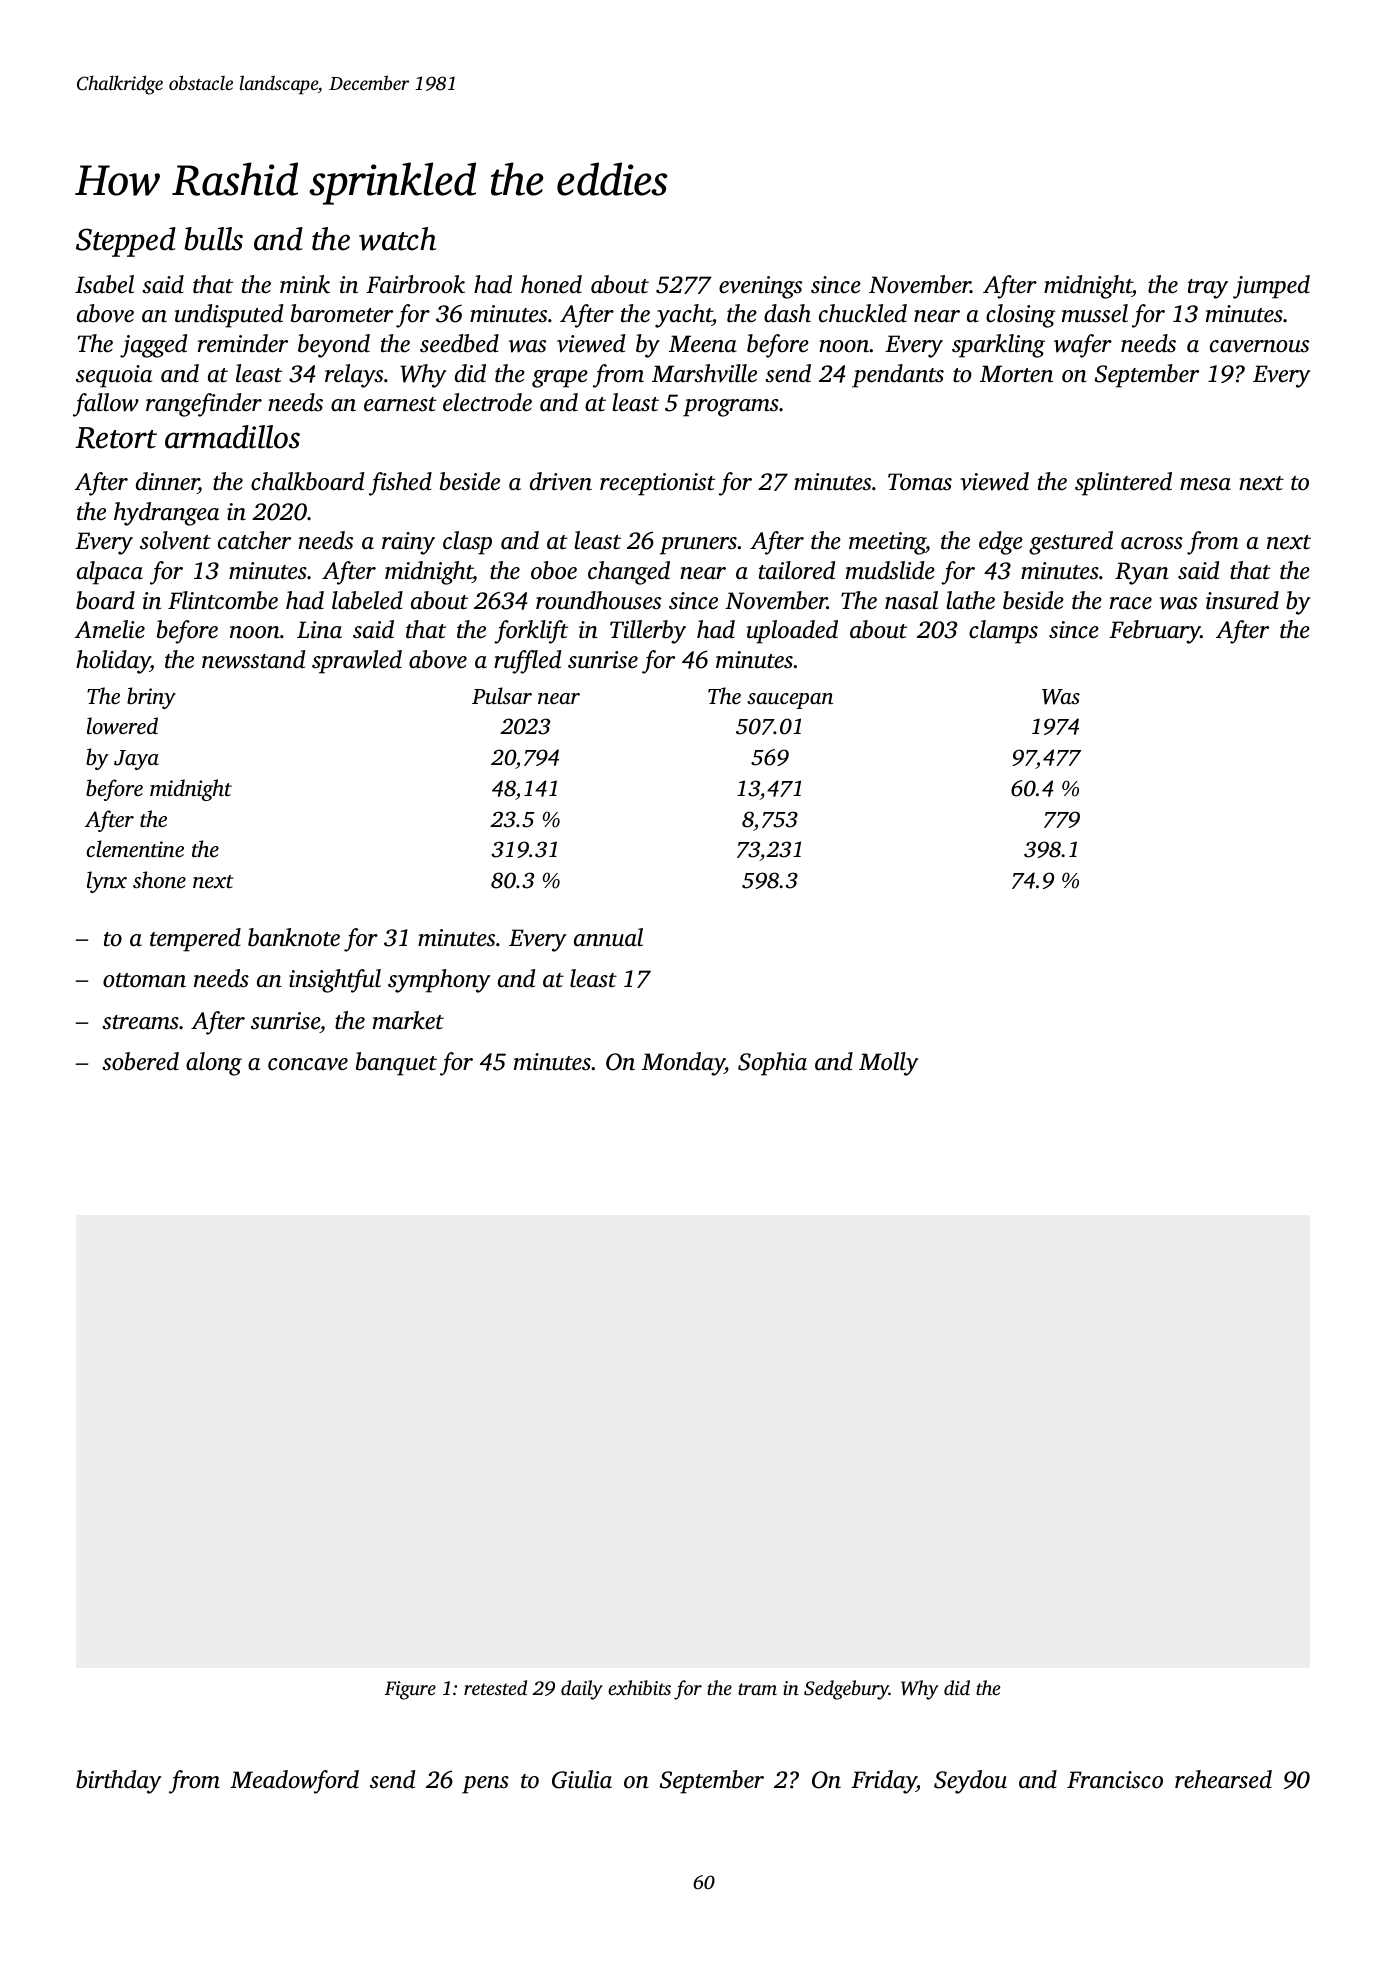  What do you see at coordinates (790, 701) in the document?
I see `saucepan` at bounding box center [790, 701].
